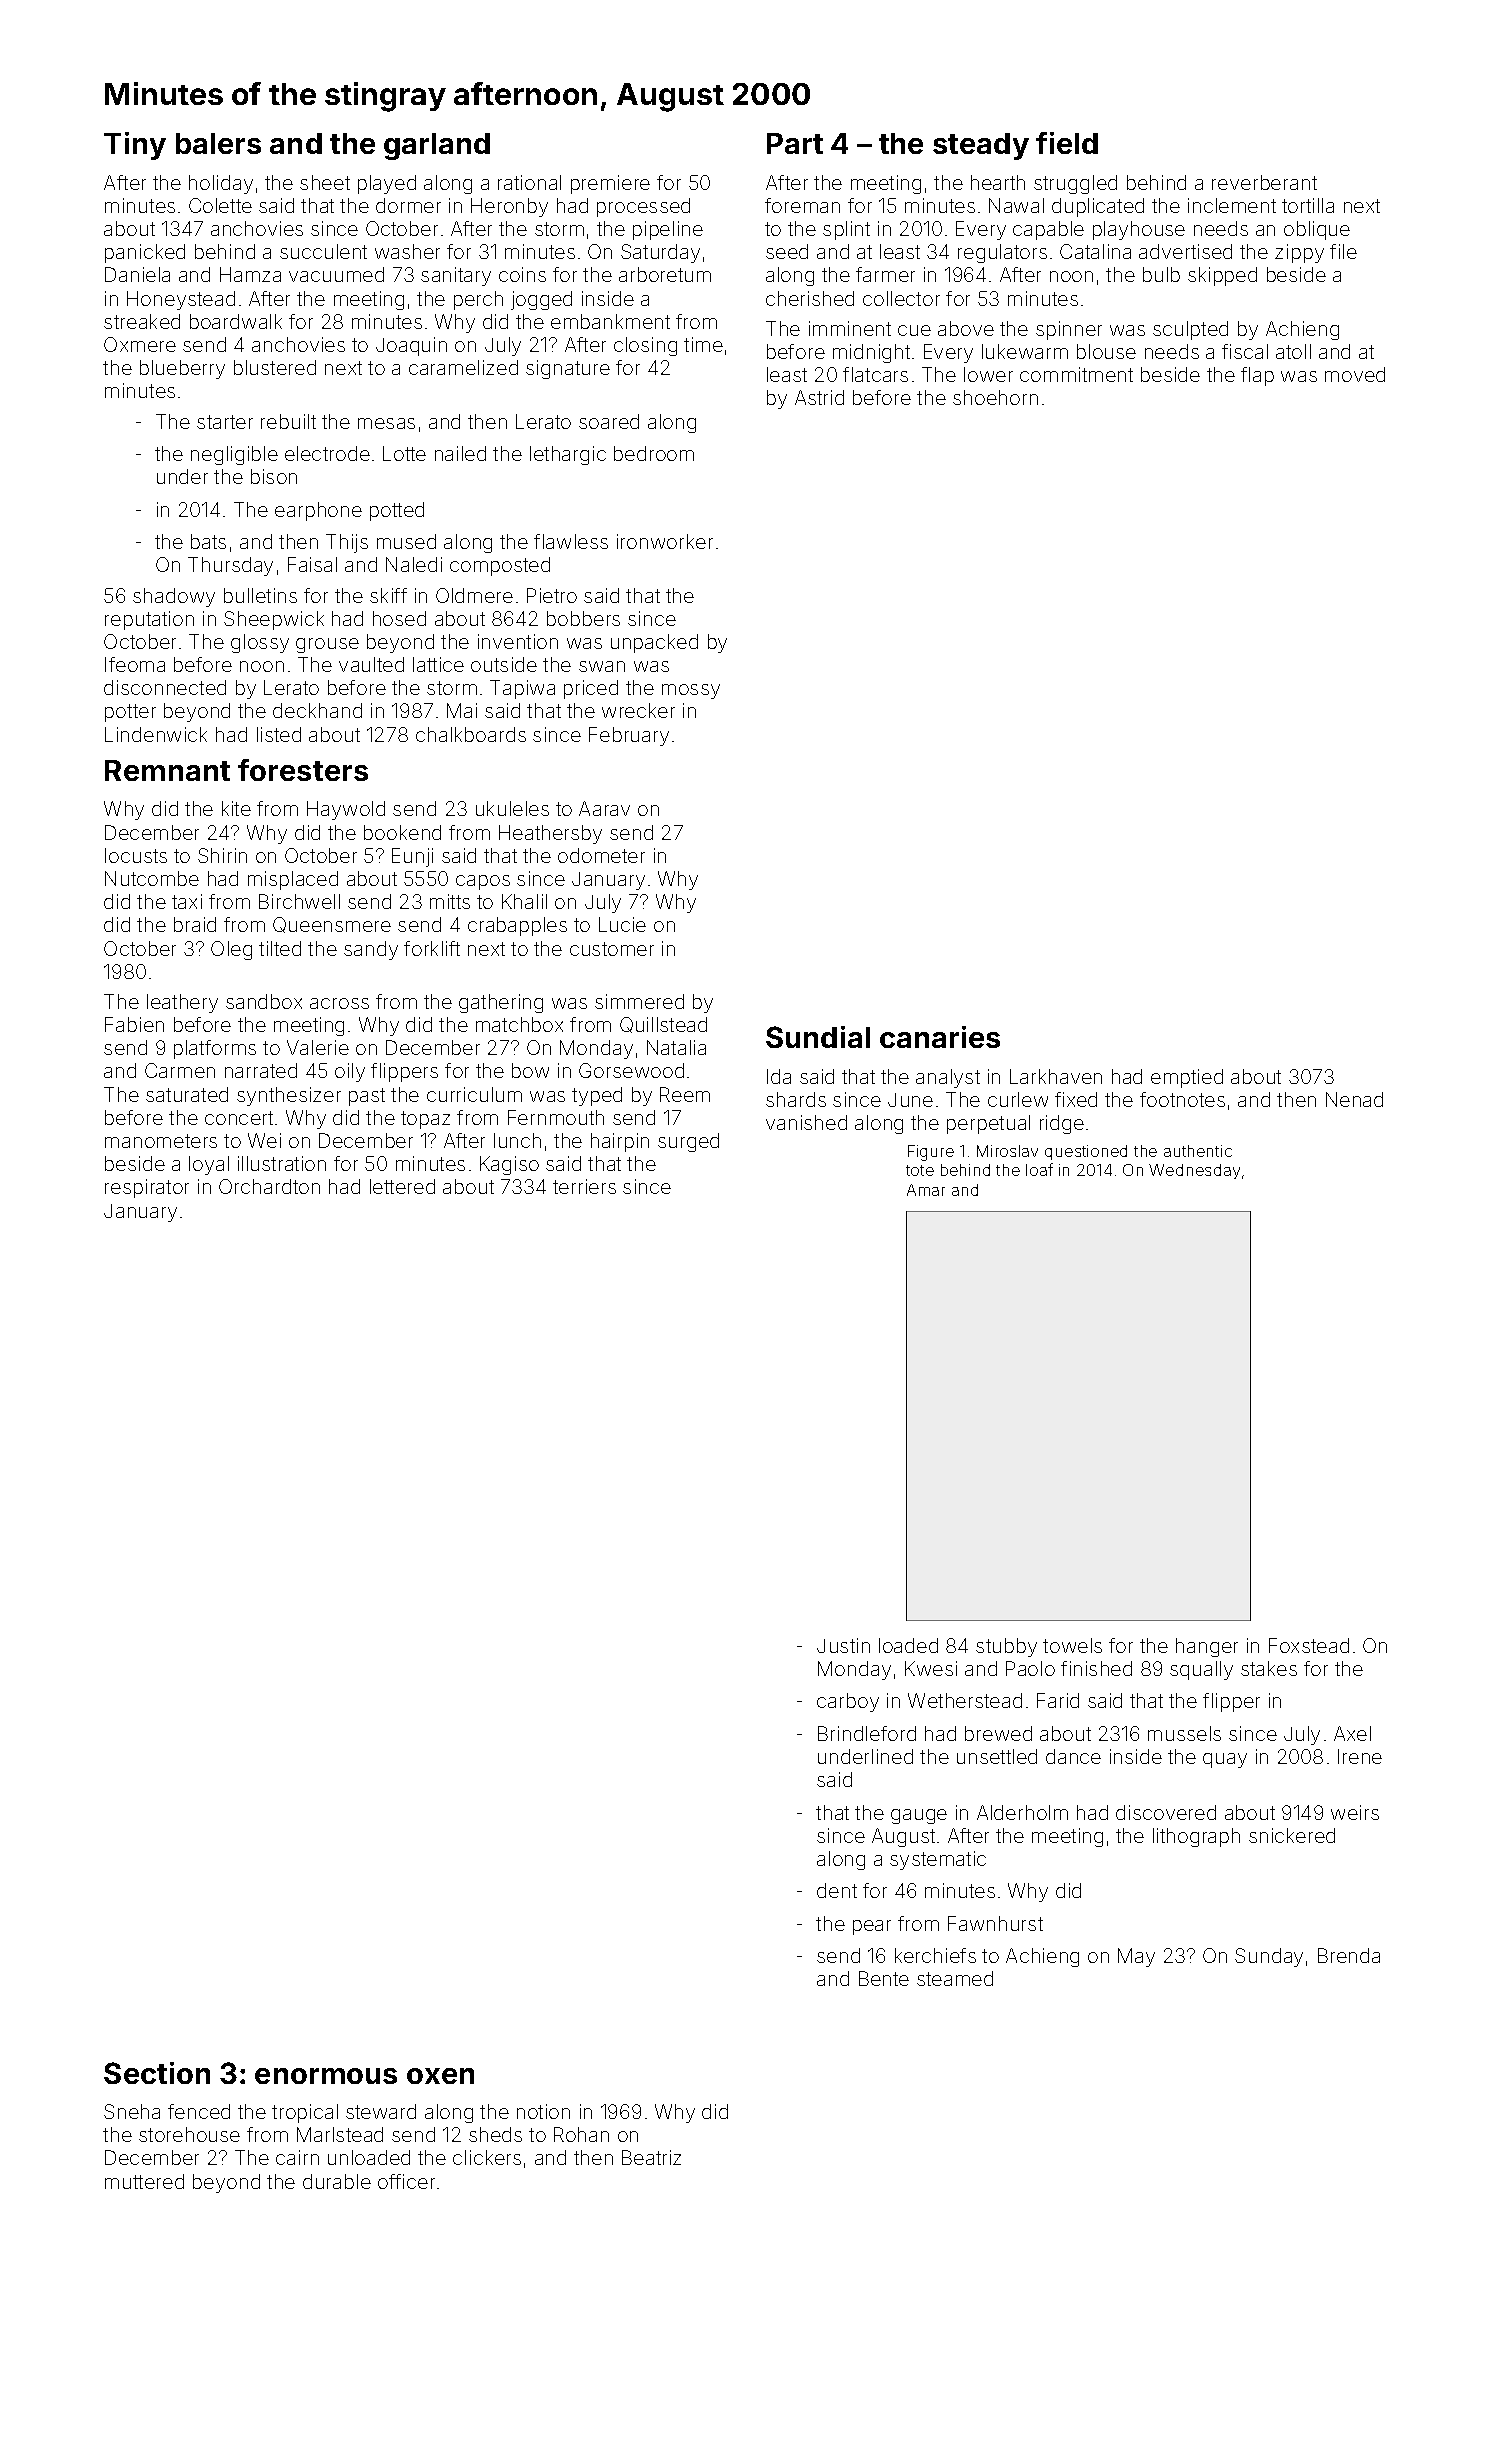  I want to click on garland, so click(437, 146).
